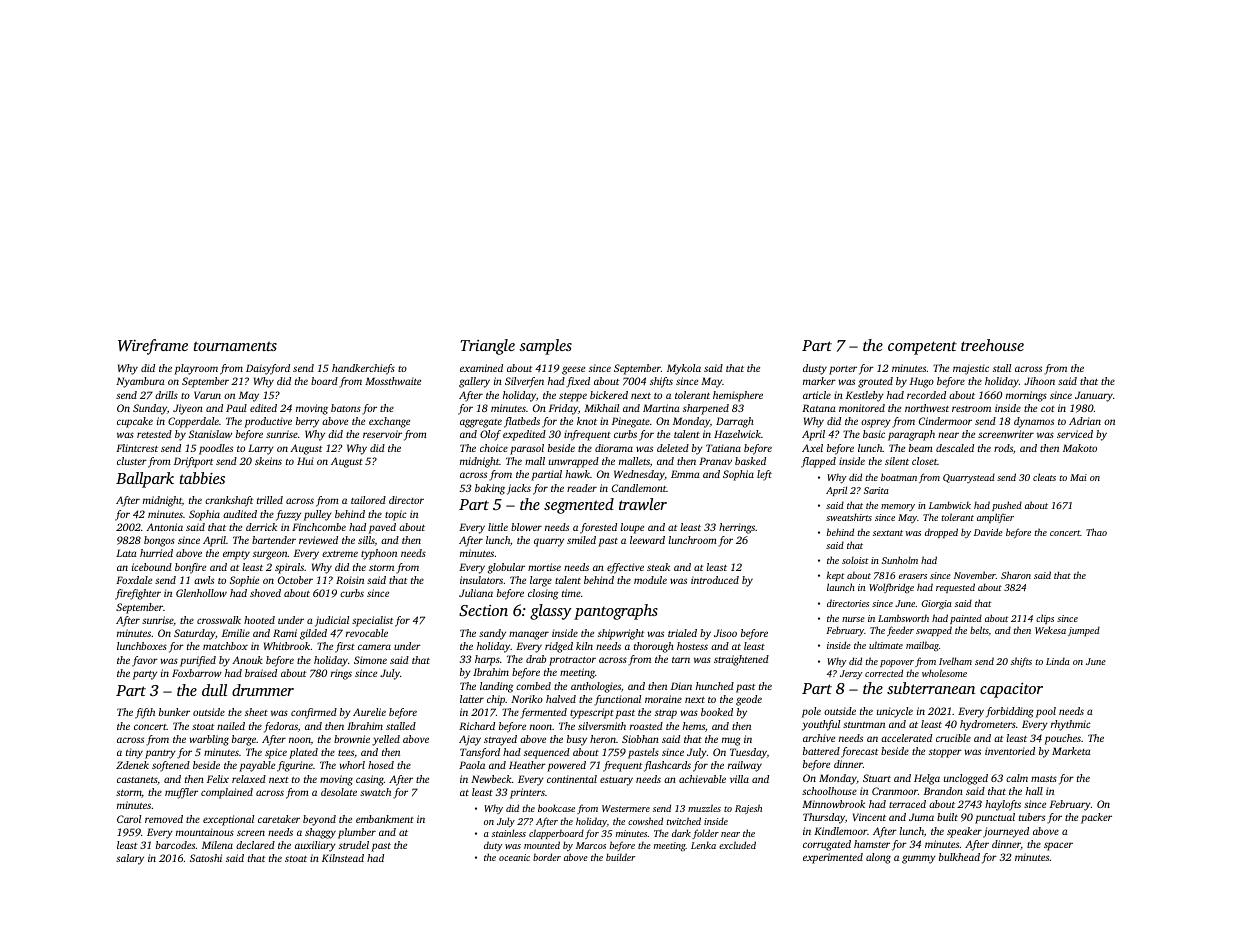 This page has height=952, width=1233. What do you see at coordinates (835, 576) in the page?
I see `kept` at bounding box center [835, 576].
